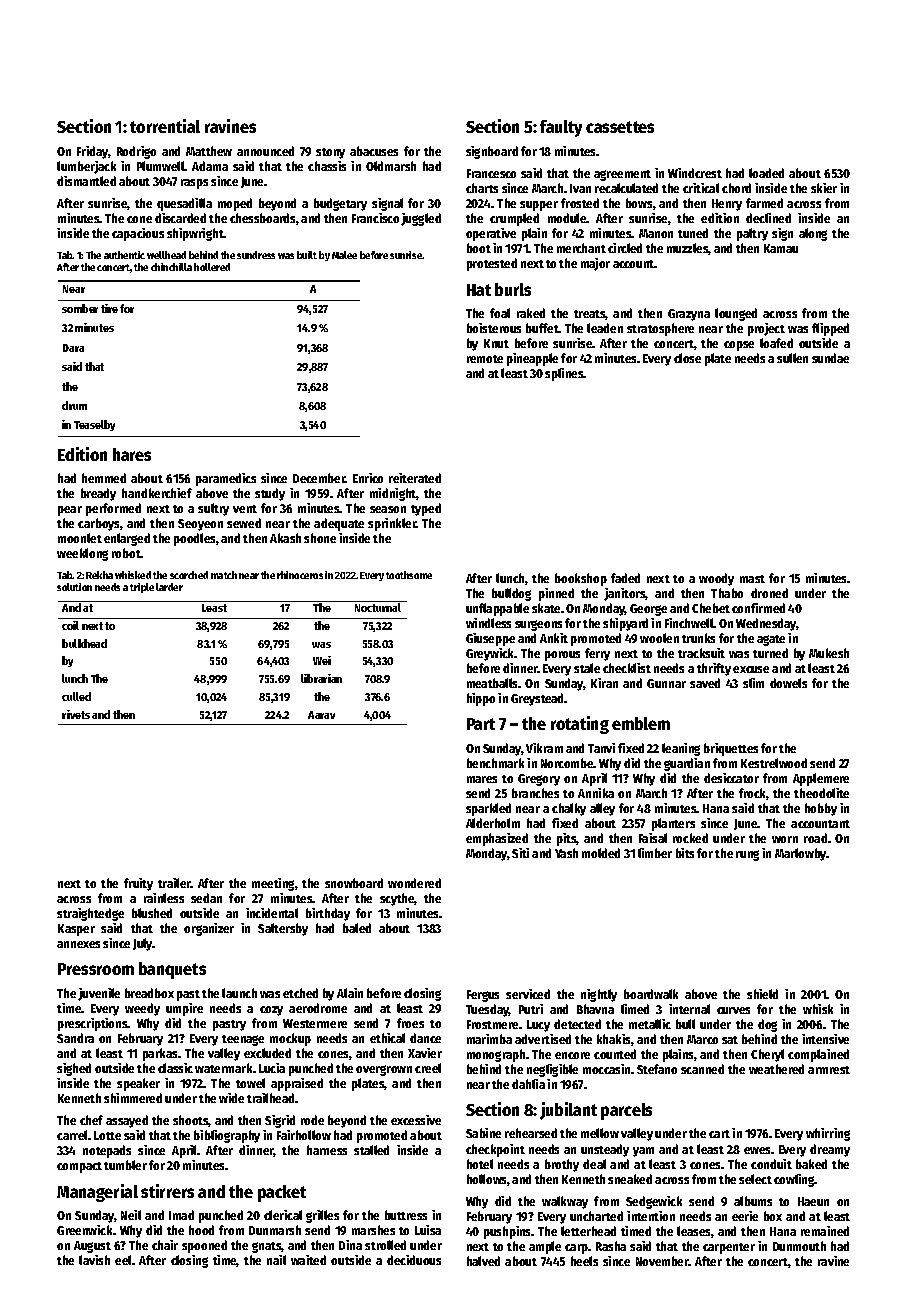 The image size is (908, 1316). Describe the element at coordinates (666, 683) in the screenshot. I see `Gunnar` at that location.
